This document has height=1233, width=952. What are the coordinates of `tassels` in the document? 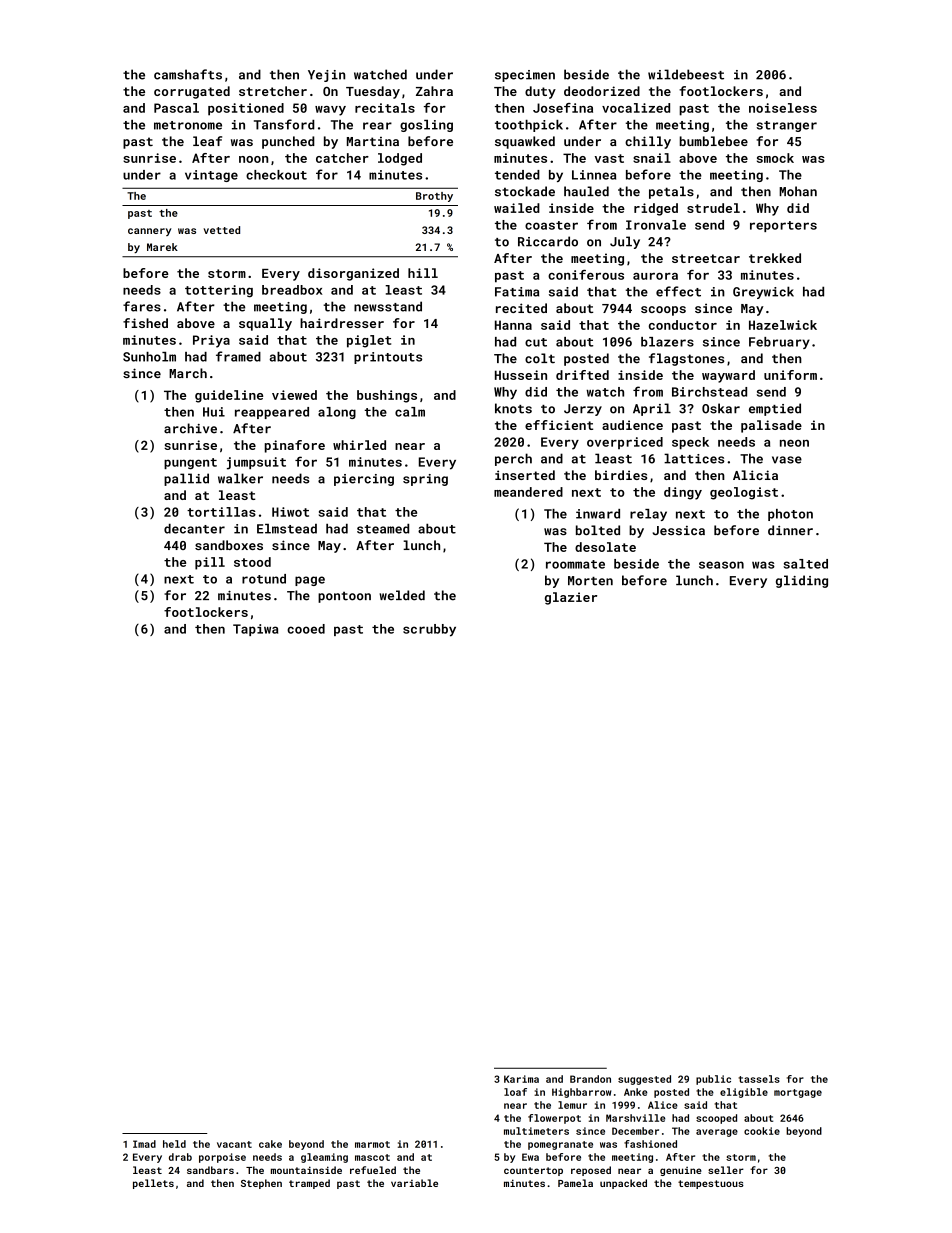 It's located at (759, 1079).
